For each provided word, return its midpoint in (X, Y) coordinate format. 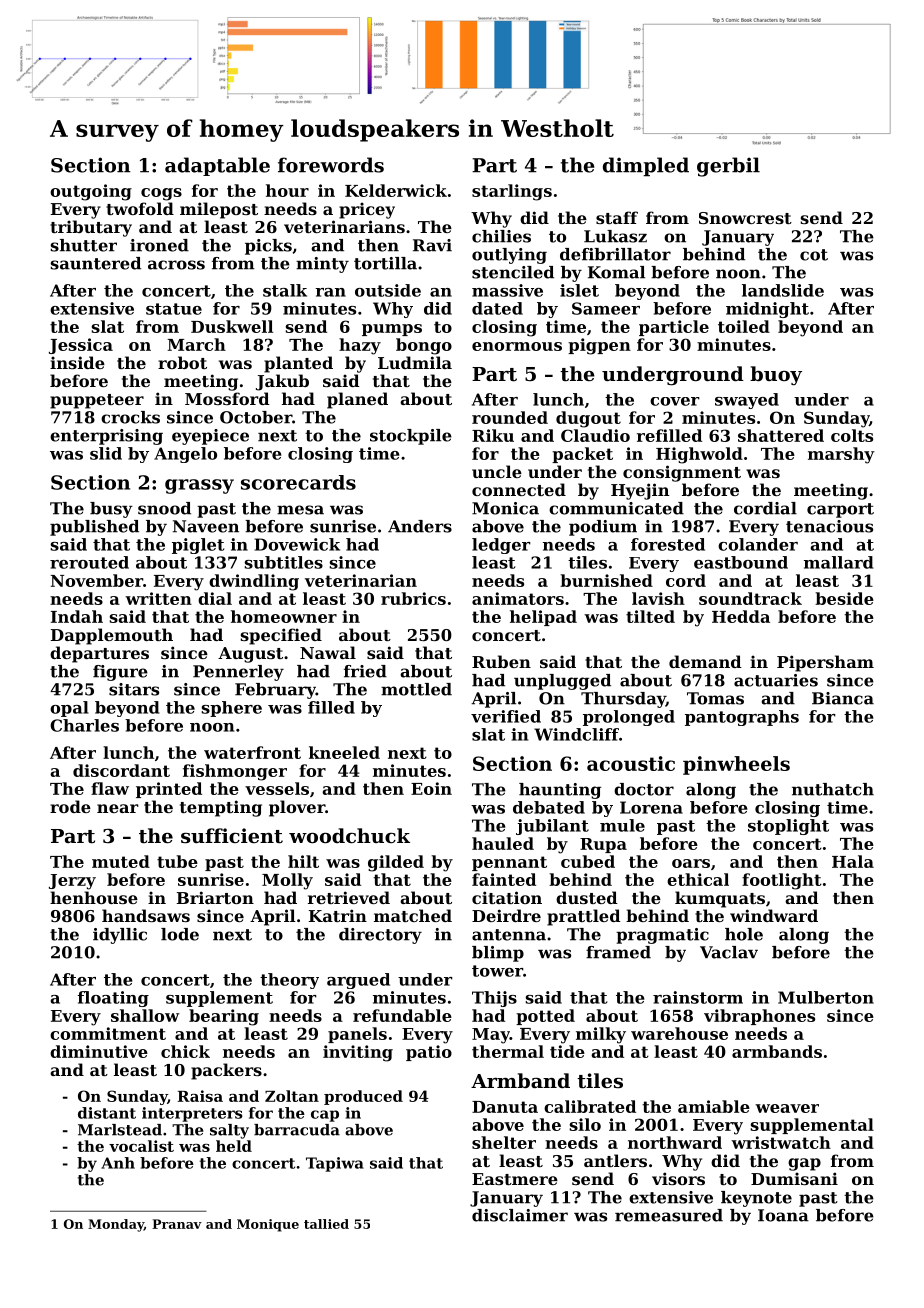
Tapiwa (335, 1164)
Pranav (177, 1224)
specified (281, 636)
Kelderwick (396, 190)
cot (814, 255)
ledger (501, 546)
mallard (839, 562)
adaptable (217, 166)
